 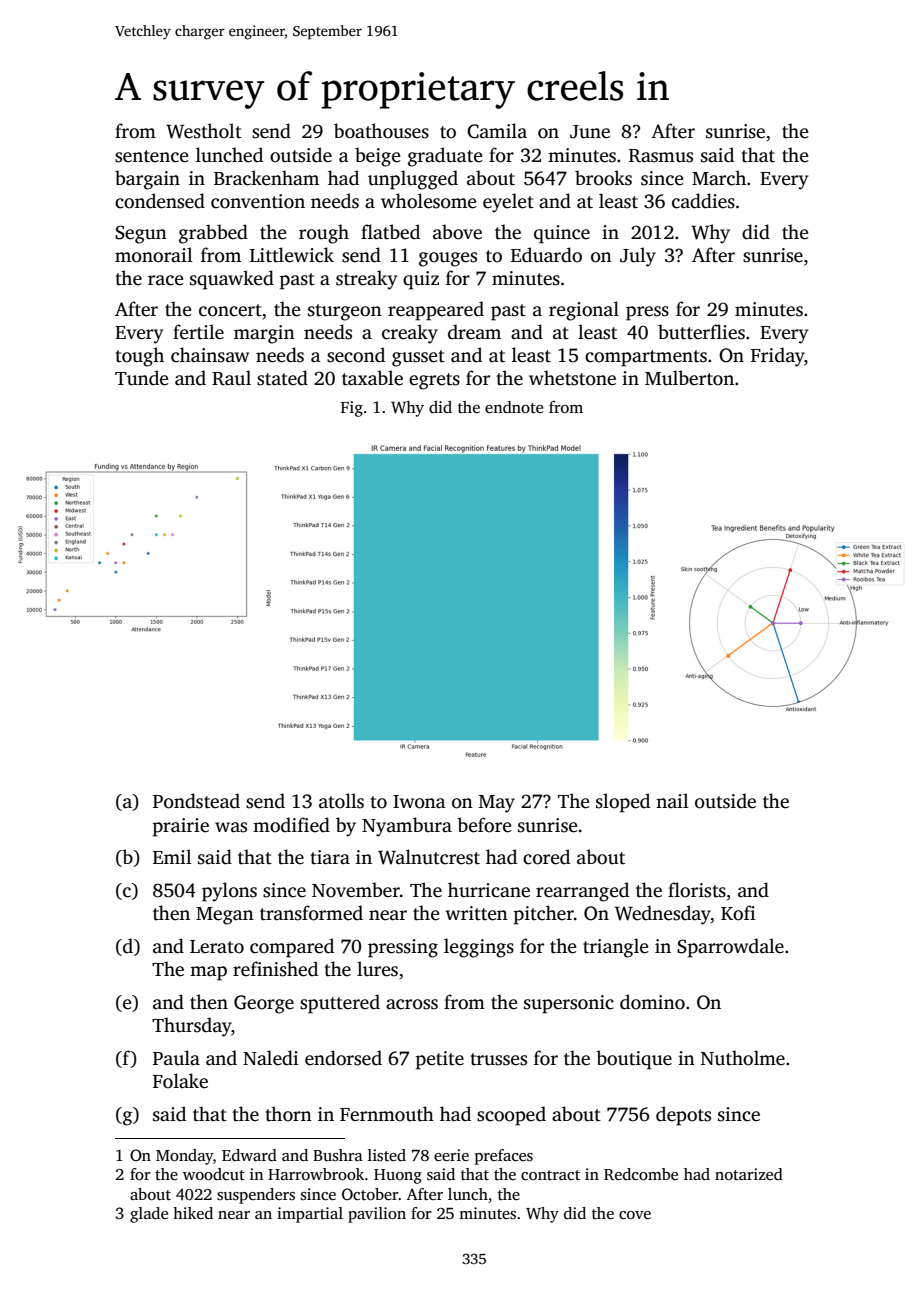 I want to click on impartial, so click(x=310, y=1215).
